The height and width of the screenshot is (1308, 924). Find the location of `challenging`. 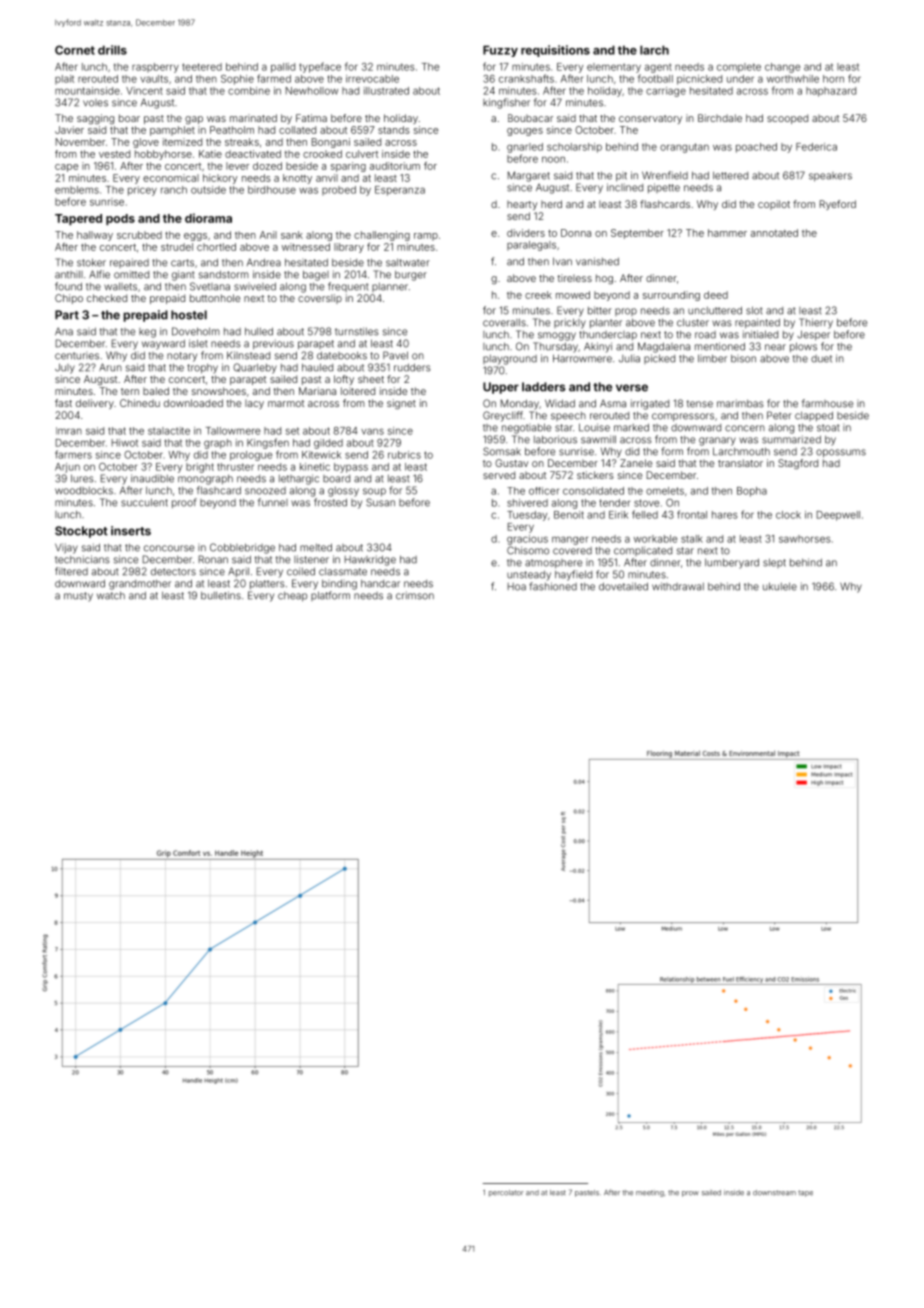

challenging is located at coordinates (382, 236).
